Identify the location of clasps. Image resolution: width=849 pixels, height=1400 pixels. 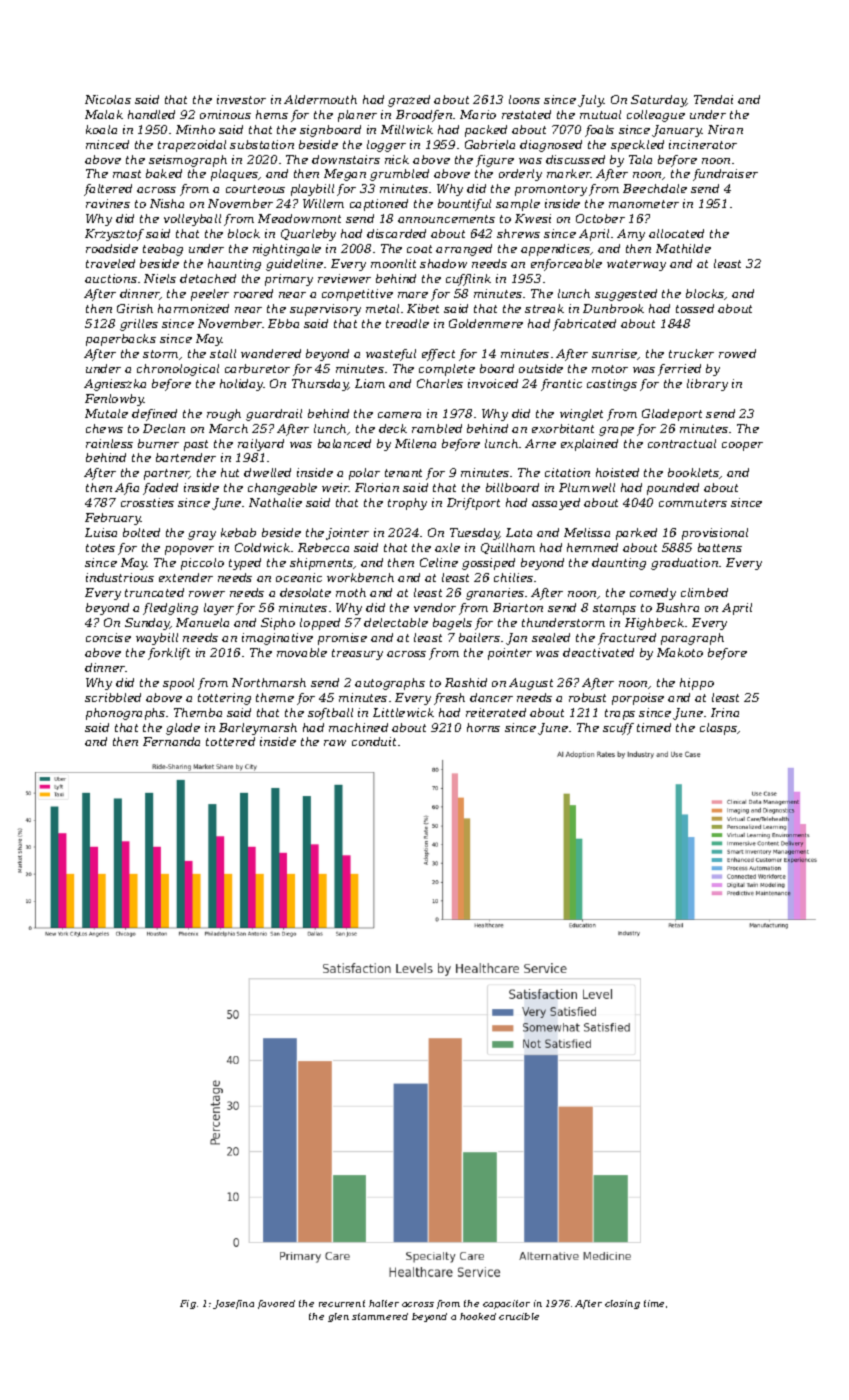
(718, 729).
